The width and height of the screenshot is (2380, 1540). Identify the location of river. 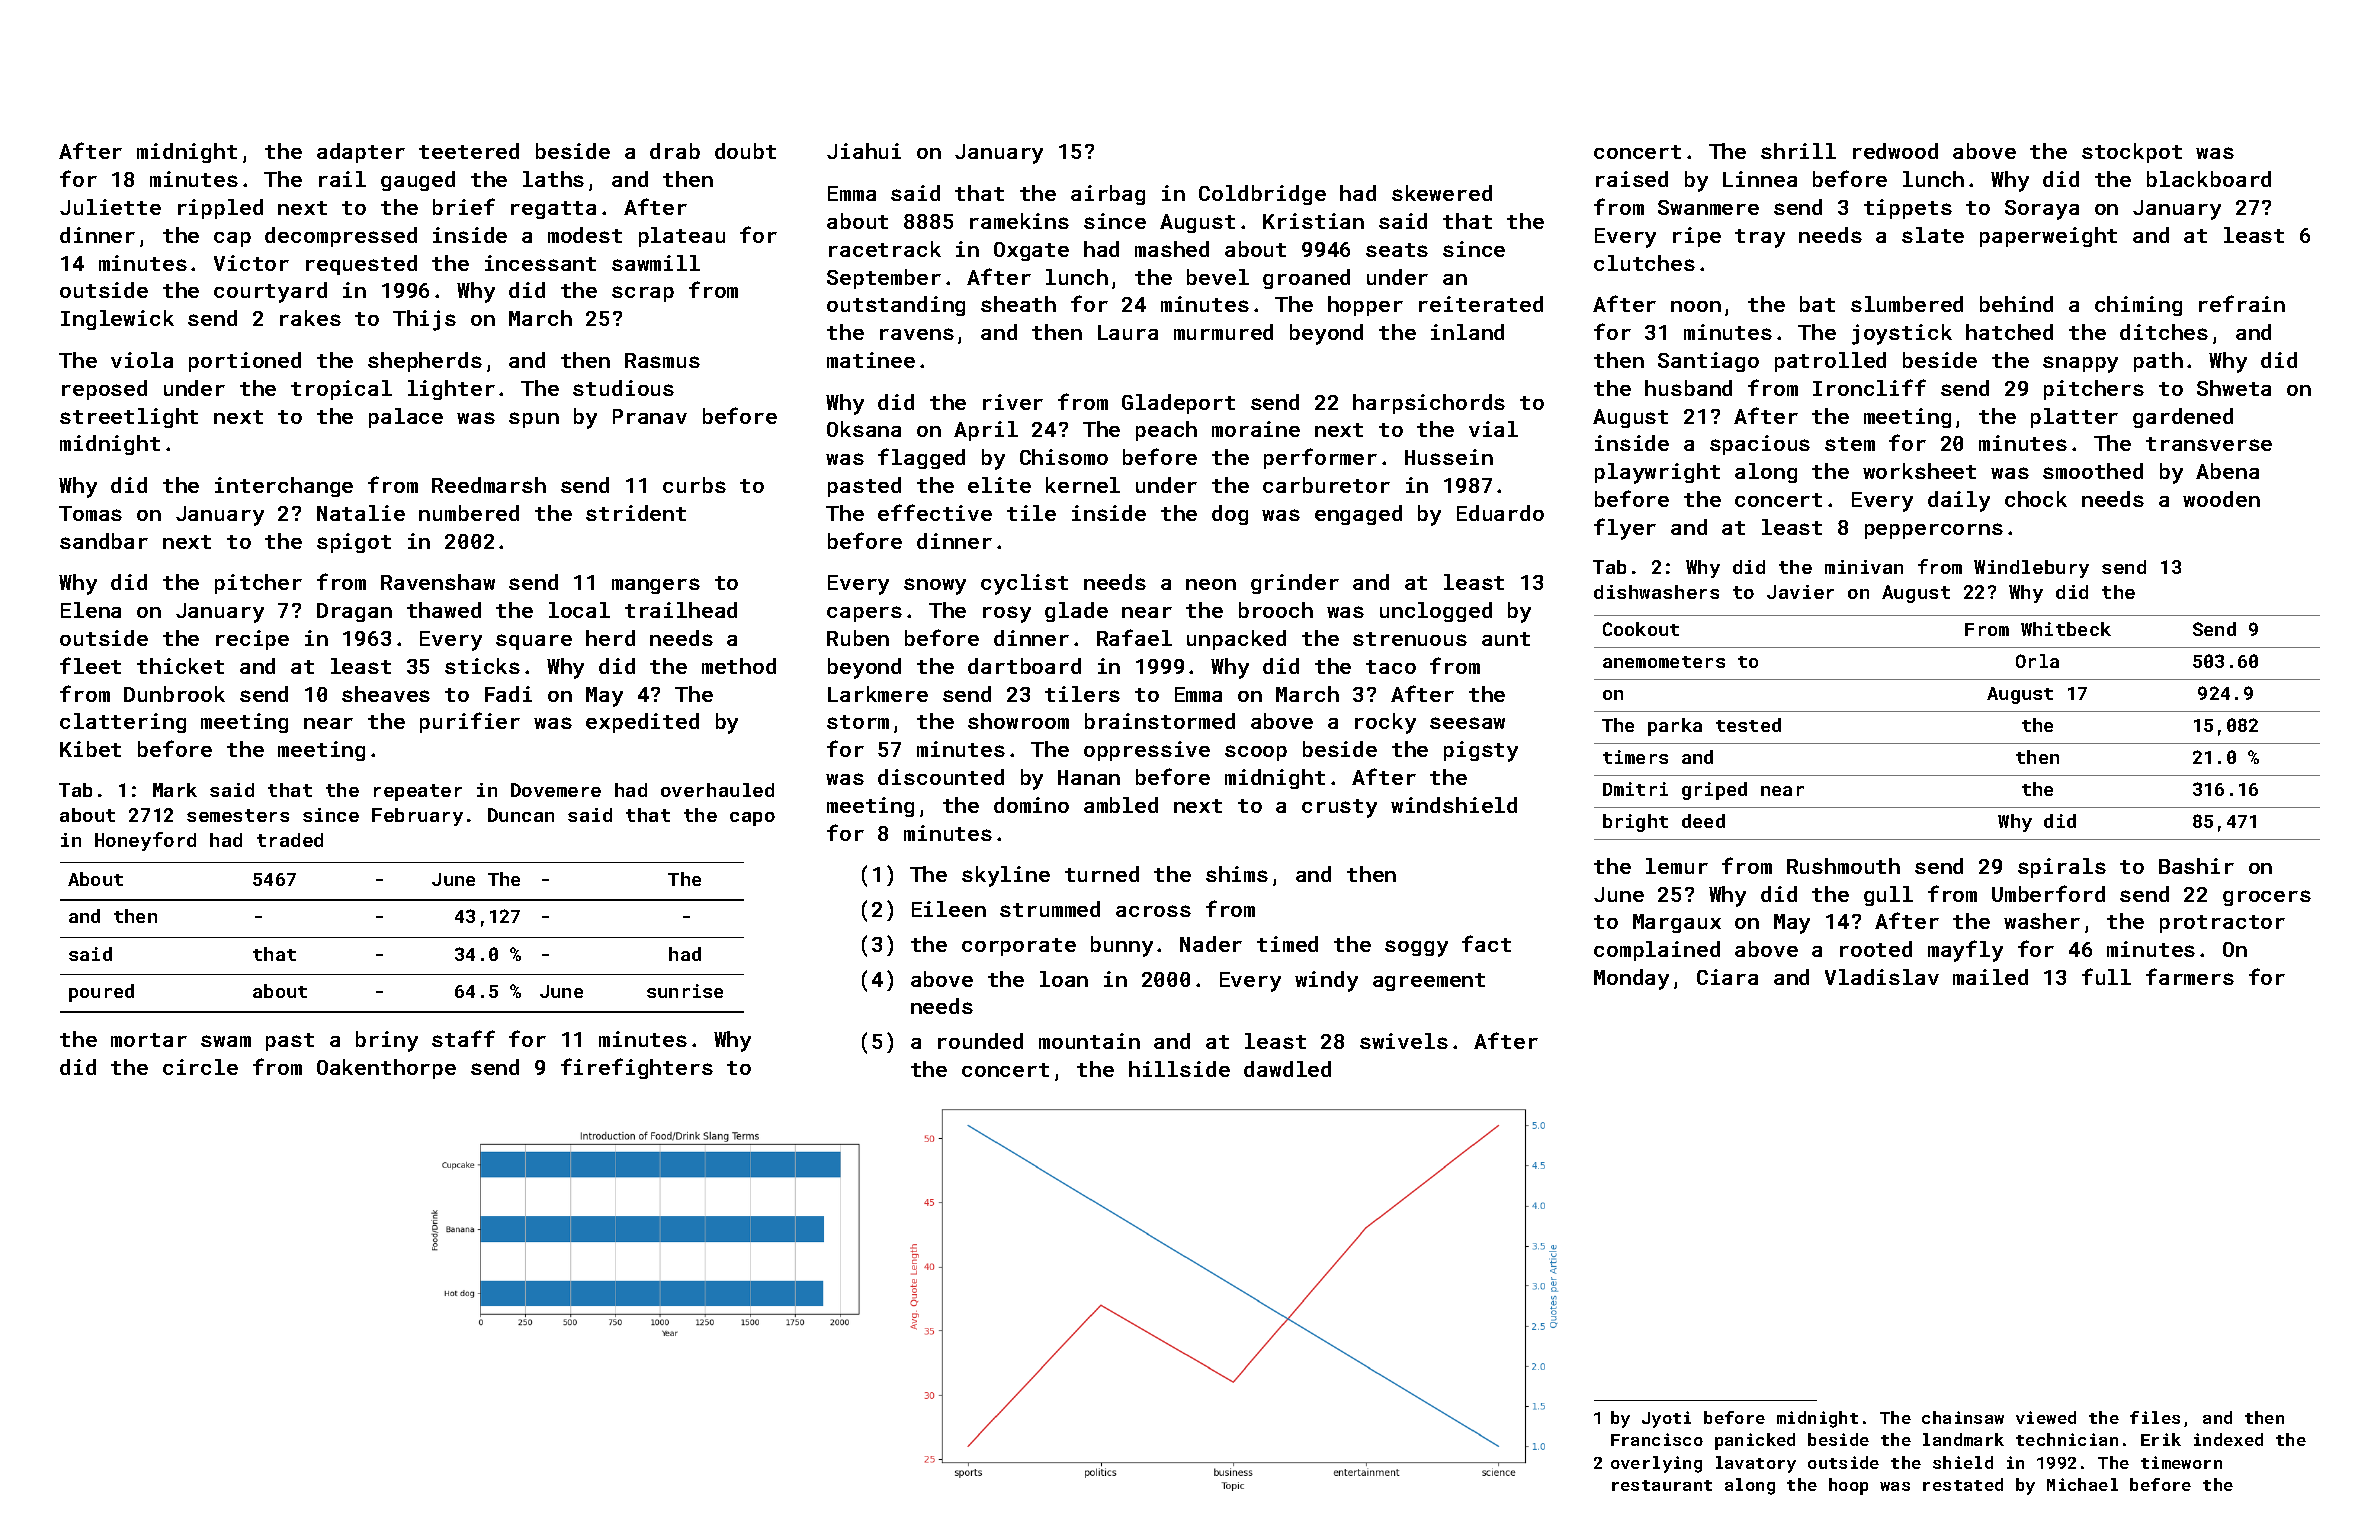
(1013, 402).
